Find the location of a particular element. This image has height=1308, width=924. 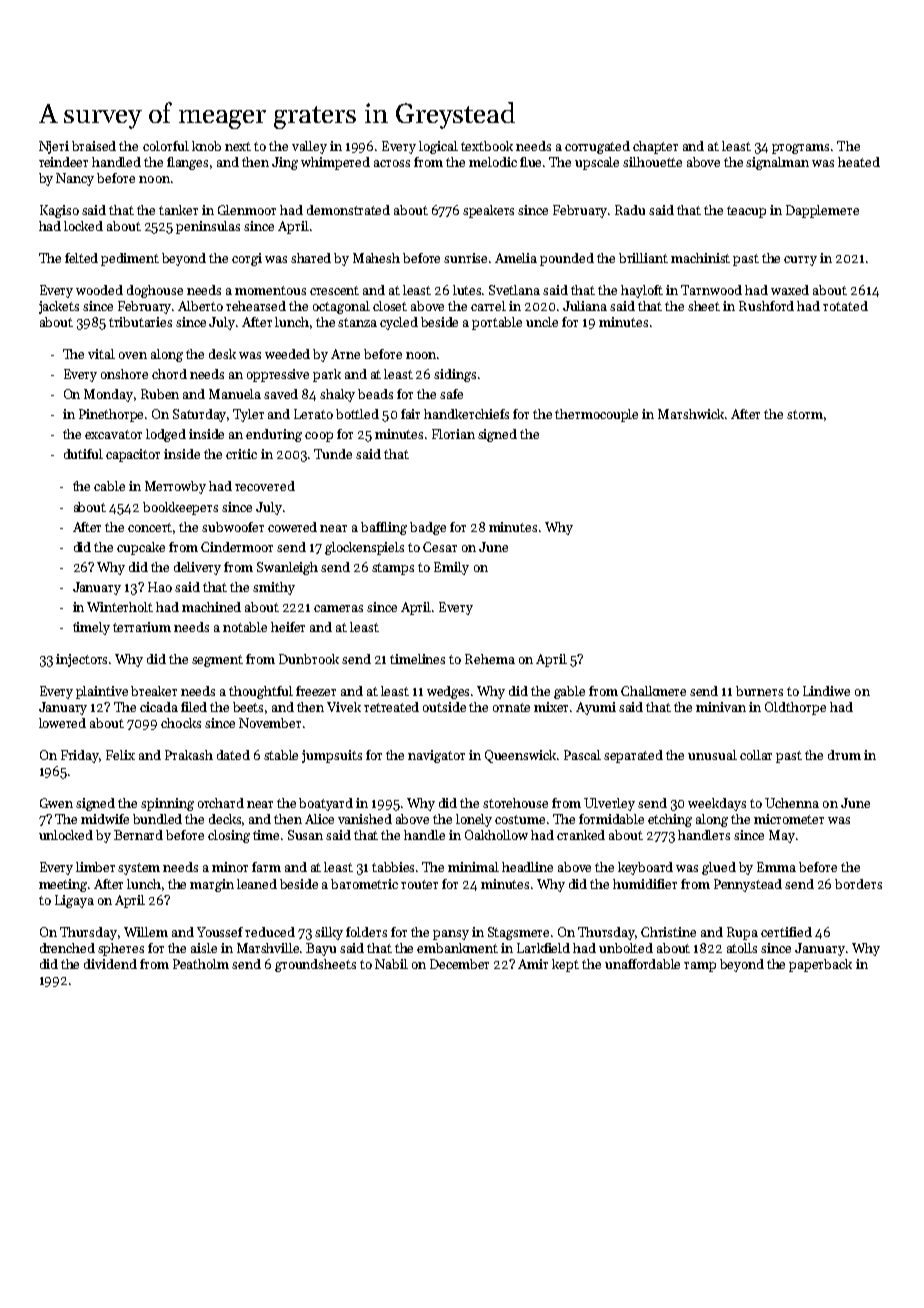

folders is located at coordinates (366, 932).
